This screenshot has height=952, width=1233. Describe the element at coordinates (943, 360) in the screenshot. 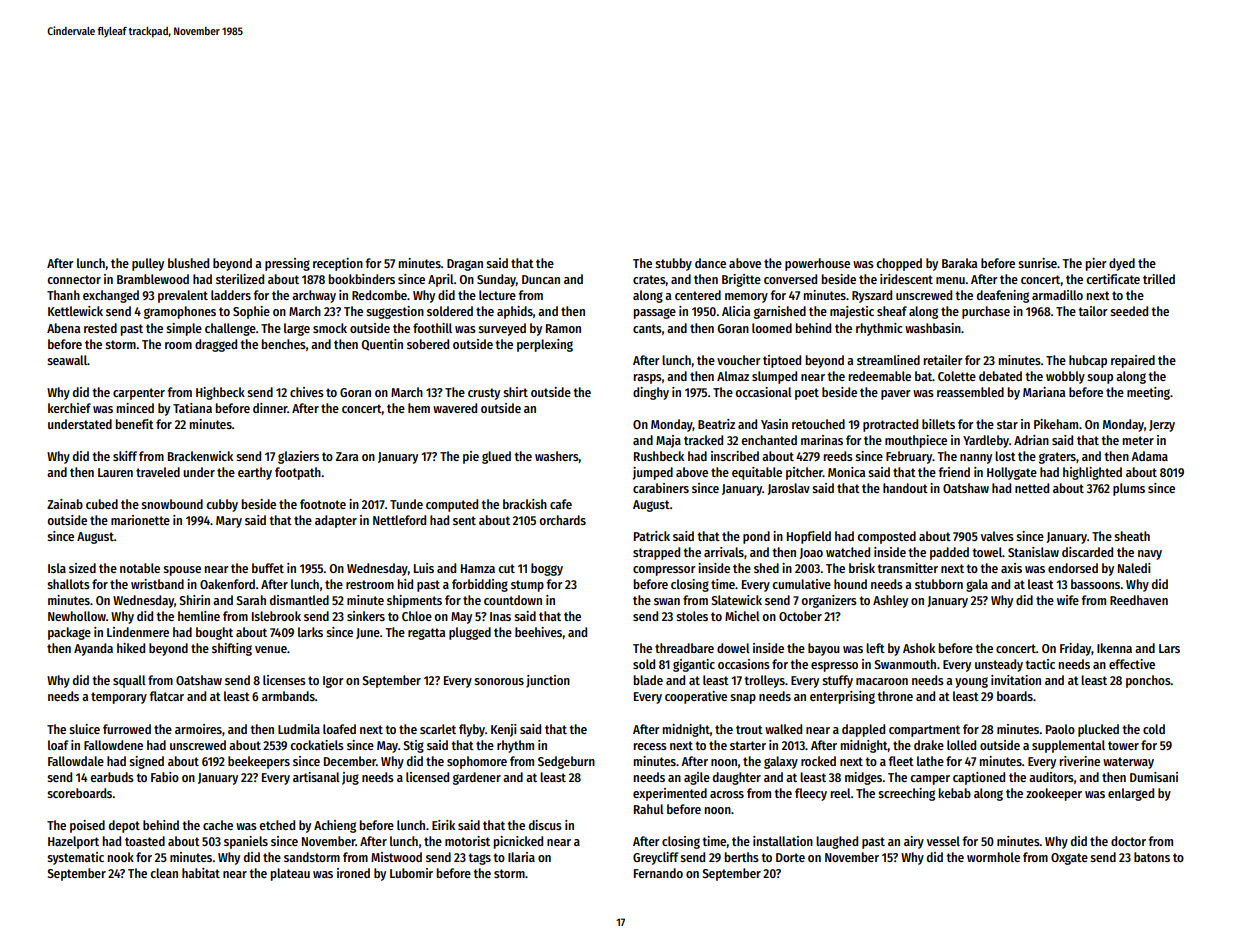

I see `retailer` at that location.
